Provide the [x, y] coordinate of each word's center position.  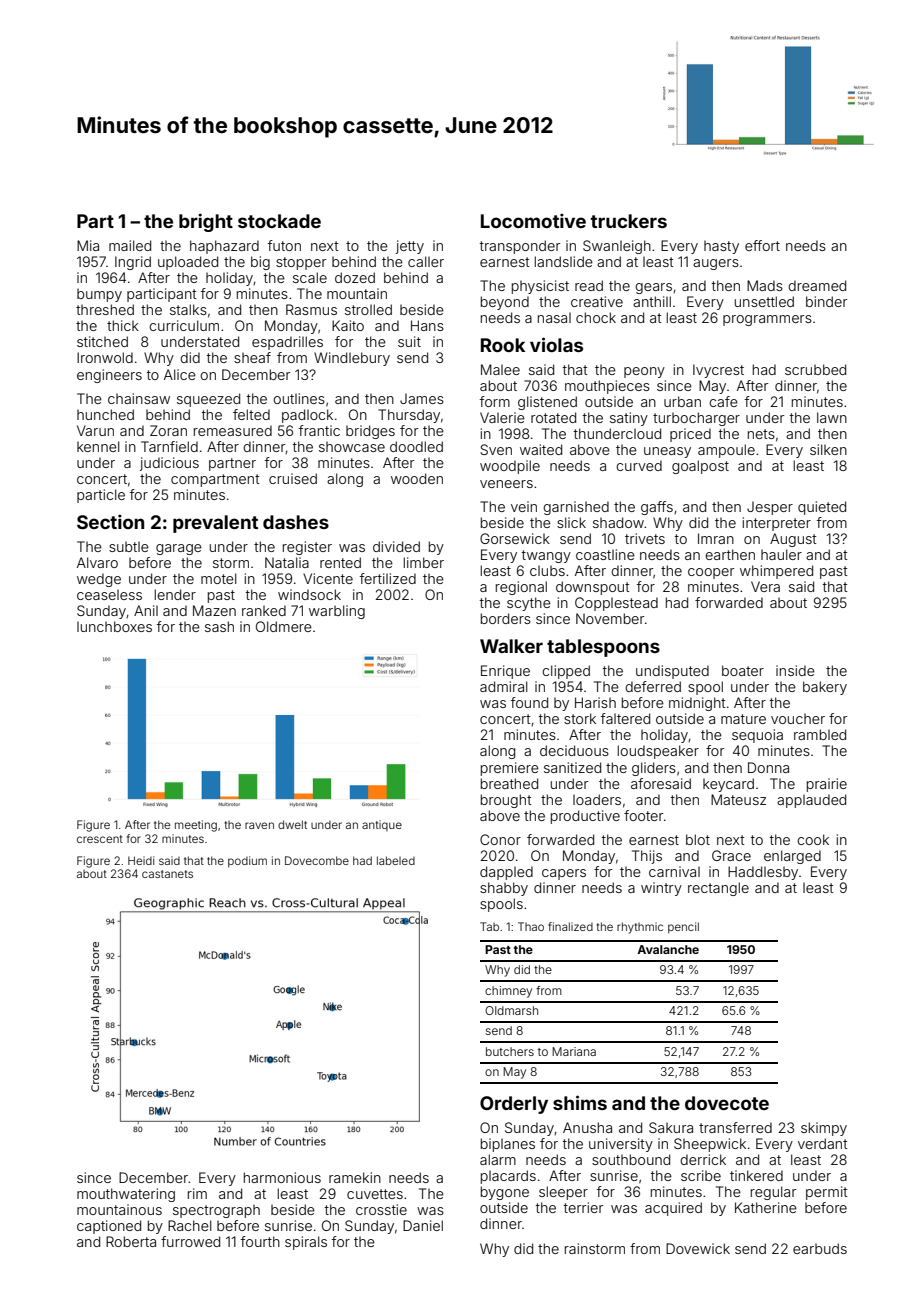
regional [521, 588]
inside [795, 670]
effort [762, 245]
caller [426, 261]
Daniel [423, 1225]
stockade [279, 221]
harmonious [282, 1177]
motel [219, 578]
